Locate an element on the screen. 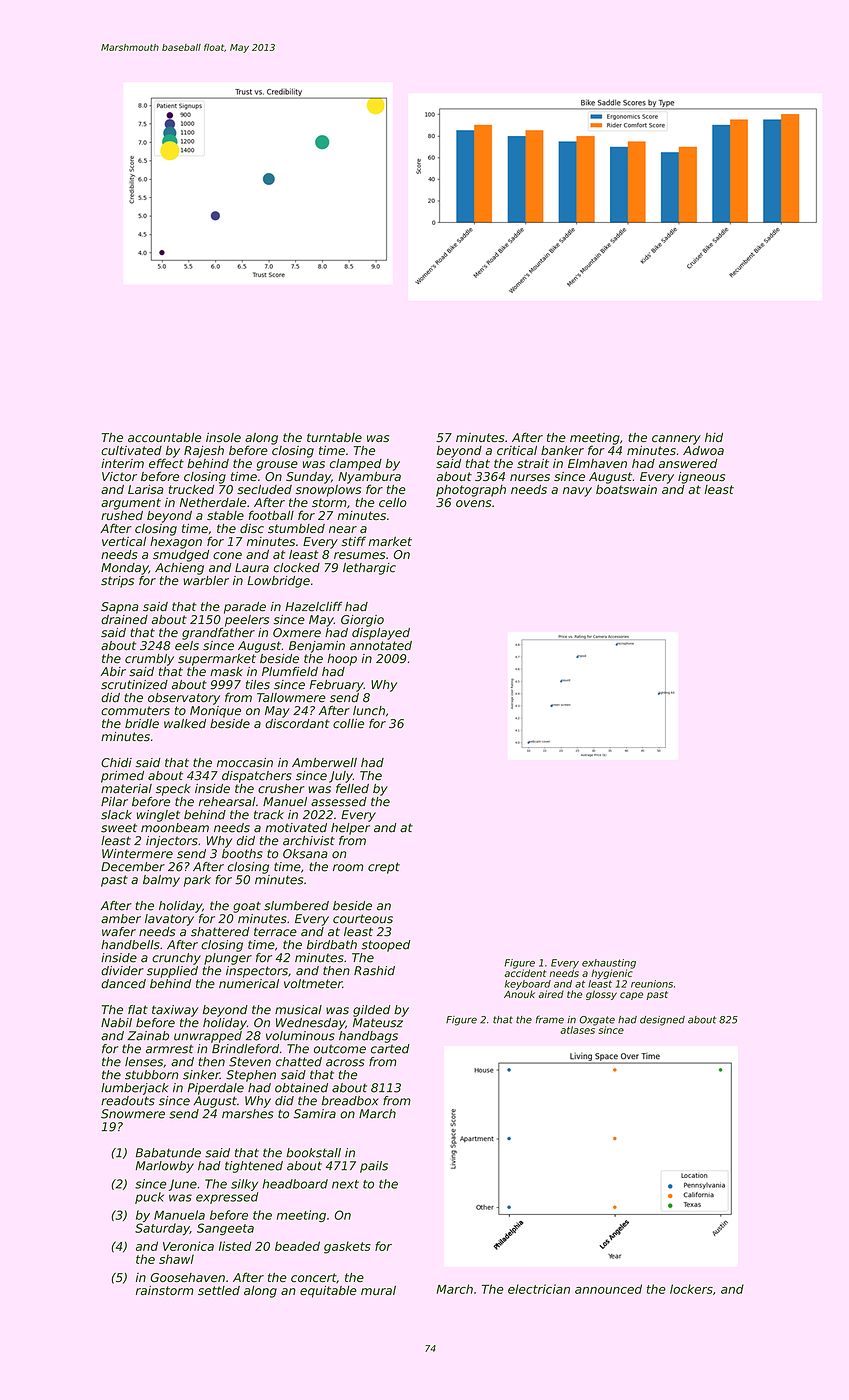 The height and width of the screenshot is (1400, 849). Goosehaven is located at coordinates (187, 1277).
